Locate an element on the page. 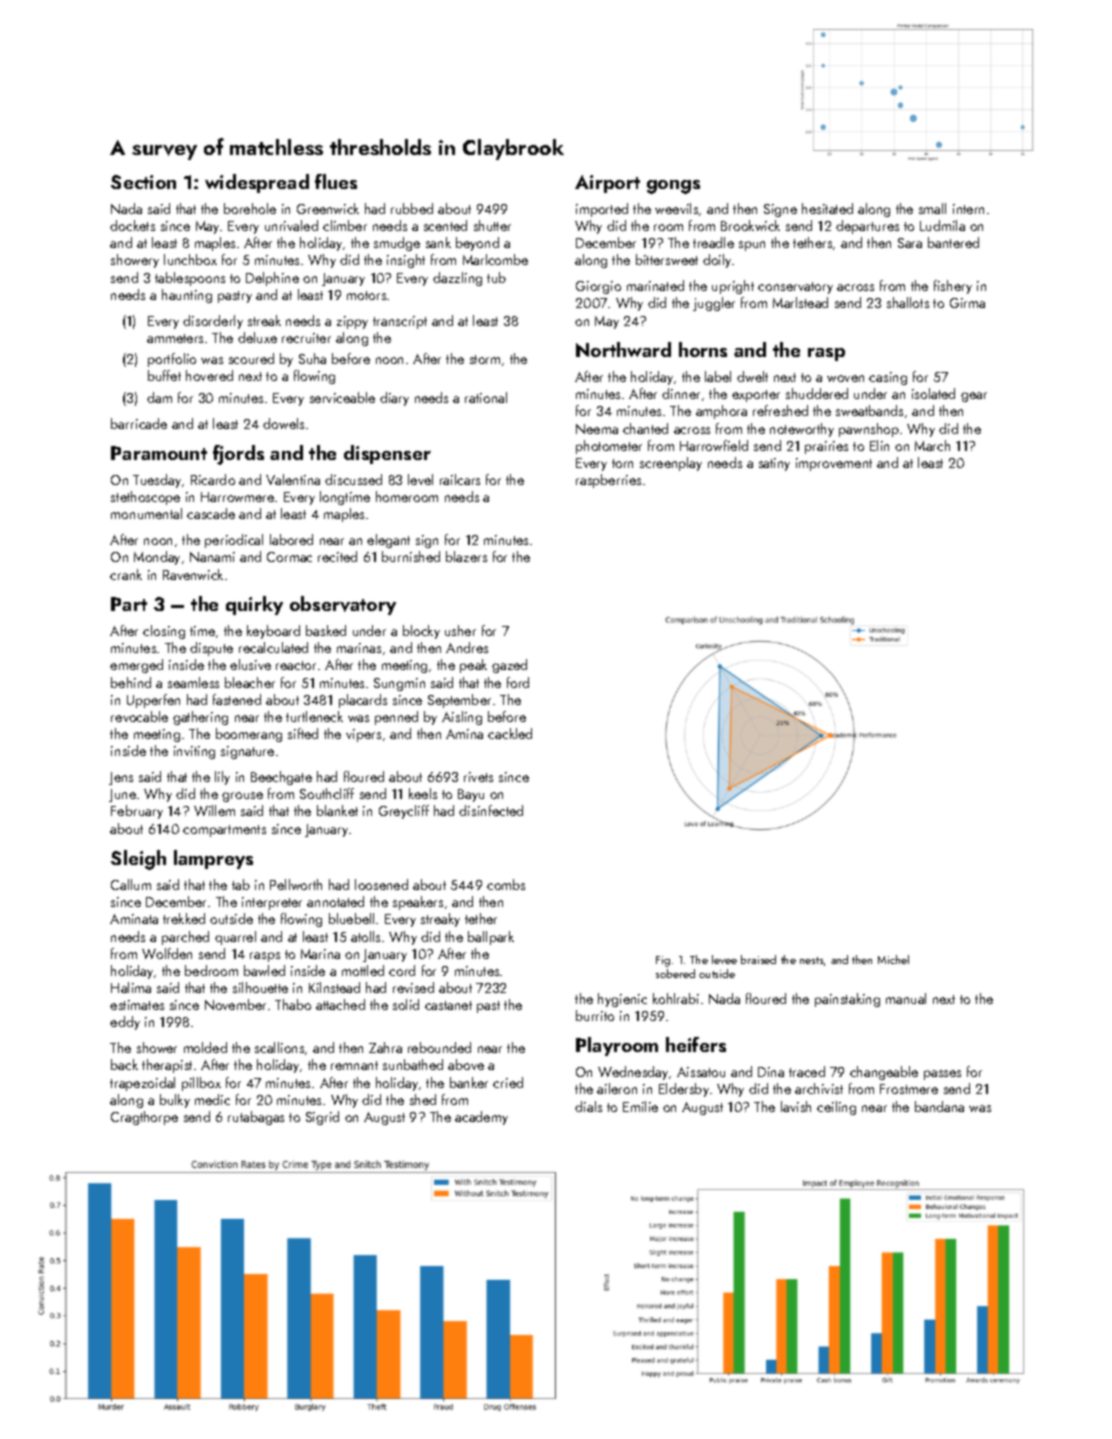 The width and height of the page is (1112, 1439). casing is located at coordinates (888, 378).
